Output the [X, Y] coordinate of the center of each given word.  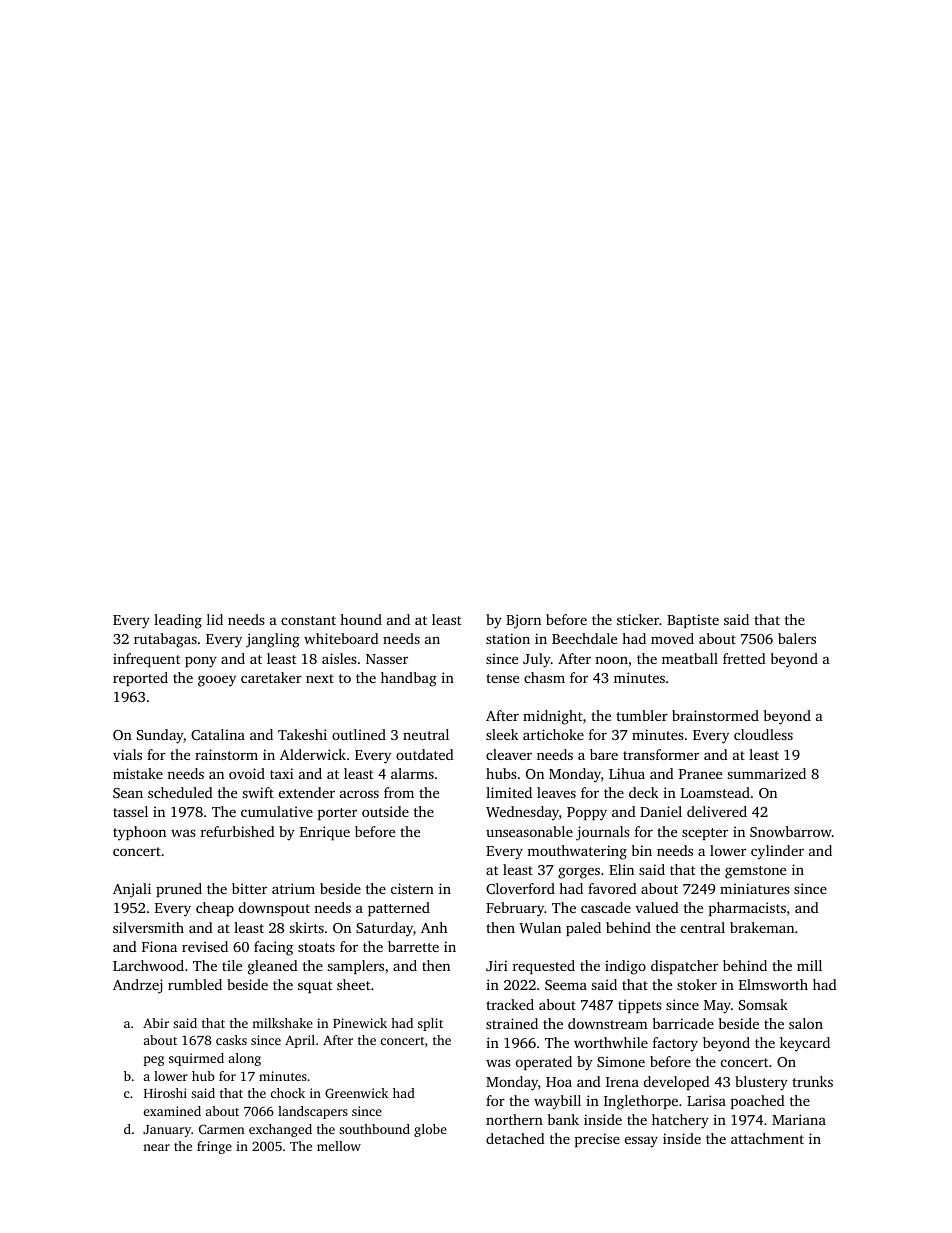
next [320, 678]
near [156, 1147]
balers [797, 638]
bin [642, 850]
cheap [215, 909]
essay [641, 1142]
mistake [138, 773]
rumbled [195, 984]
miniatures [755, 888]
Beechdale [584, 638]
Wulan [540, 927]
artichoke [553, 734]
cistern [412, 888]
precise [597, 1140]
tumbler [642, 715]
